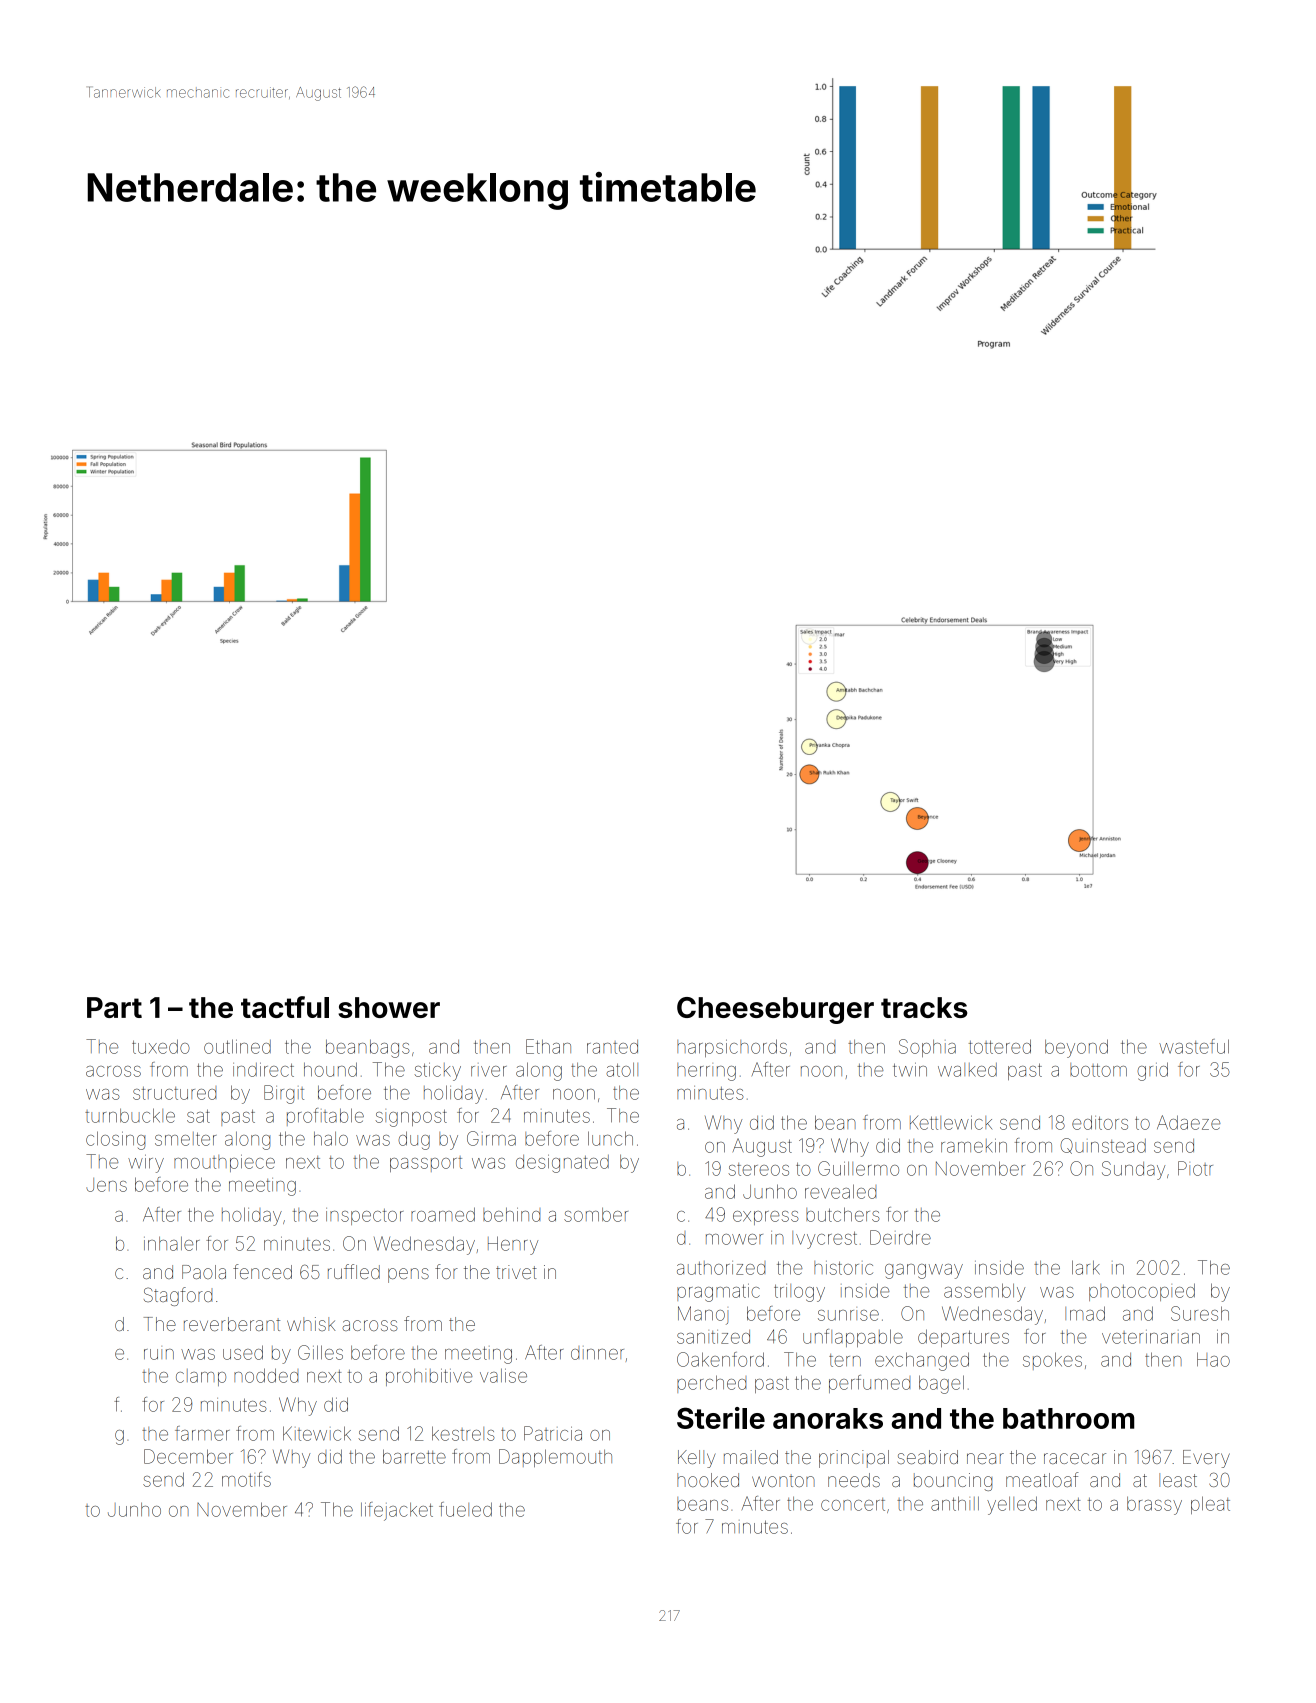 The height and width of the page is (1703, 1316). What do you see at coordinates (285, 1007) in the page?
I see `tactful` at bounding box center [285, 1007].
